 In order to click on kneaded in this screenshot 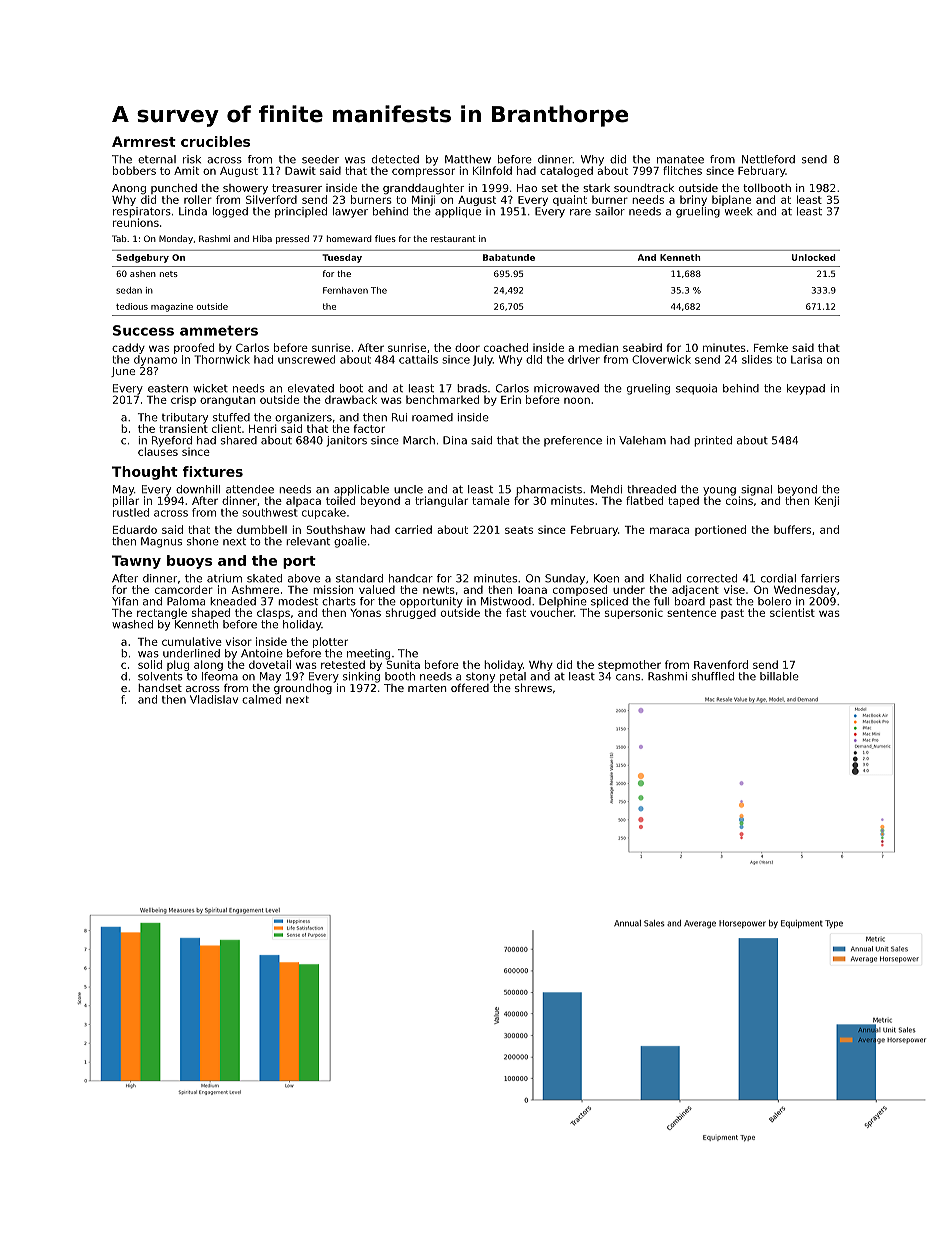, I will do `click(233, 601)`.
